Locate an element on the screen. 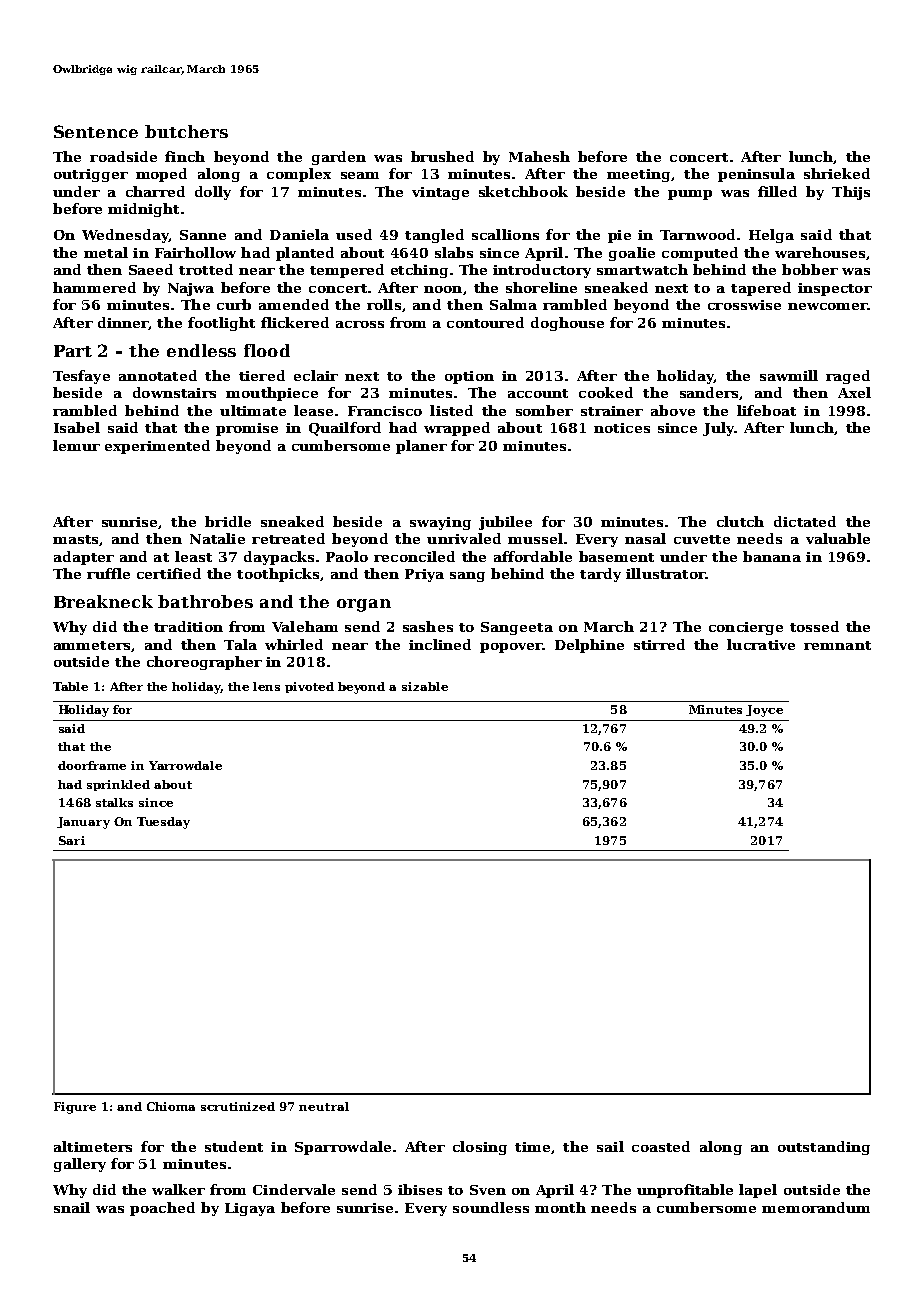 Image resolution: width=924 pixels, height=1308 pixels. memorandum is located at coordinates (816, 1207).
